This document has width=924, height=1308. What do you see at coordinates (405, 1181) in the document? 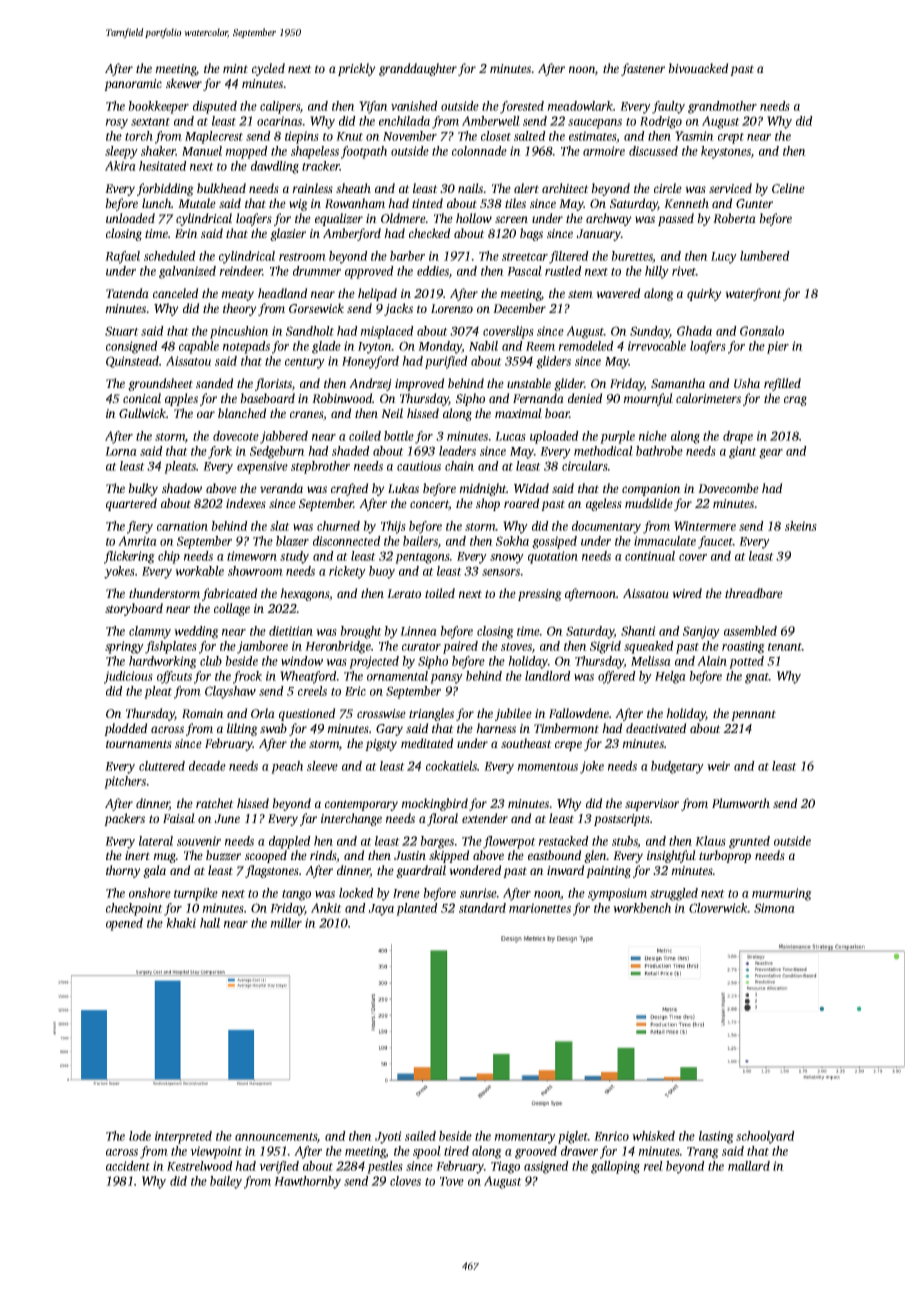
I see `cloves` at bounding box center [405, 1181].
